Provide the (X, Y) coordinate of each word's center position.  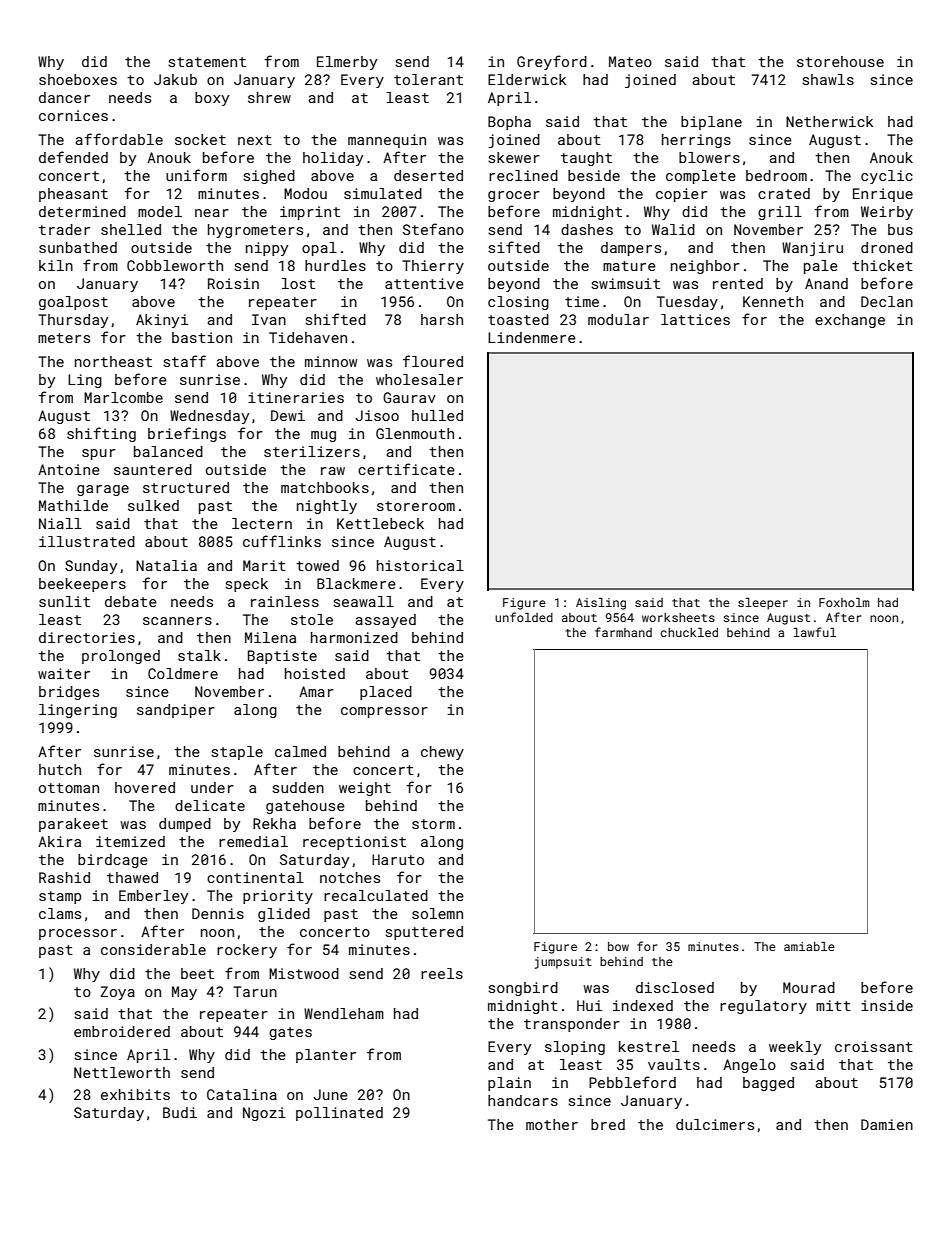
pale (821, 267)
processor (78, 934)
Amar (316, 691)
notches (350, 877)
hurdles (335, 265)
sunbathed (78, 247)
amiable (809, 946)
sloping (575, 1048)
